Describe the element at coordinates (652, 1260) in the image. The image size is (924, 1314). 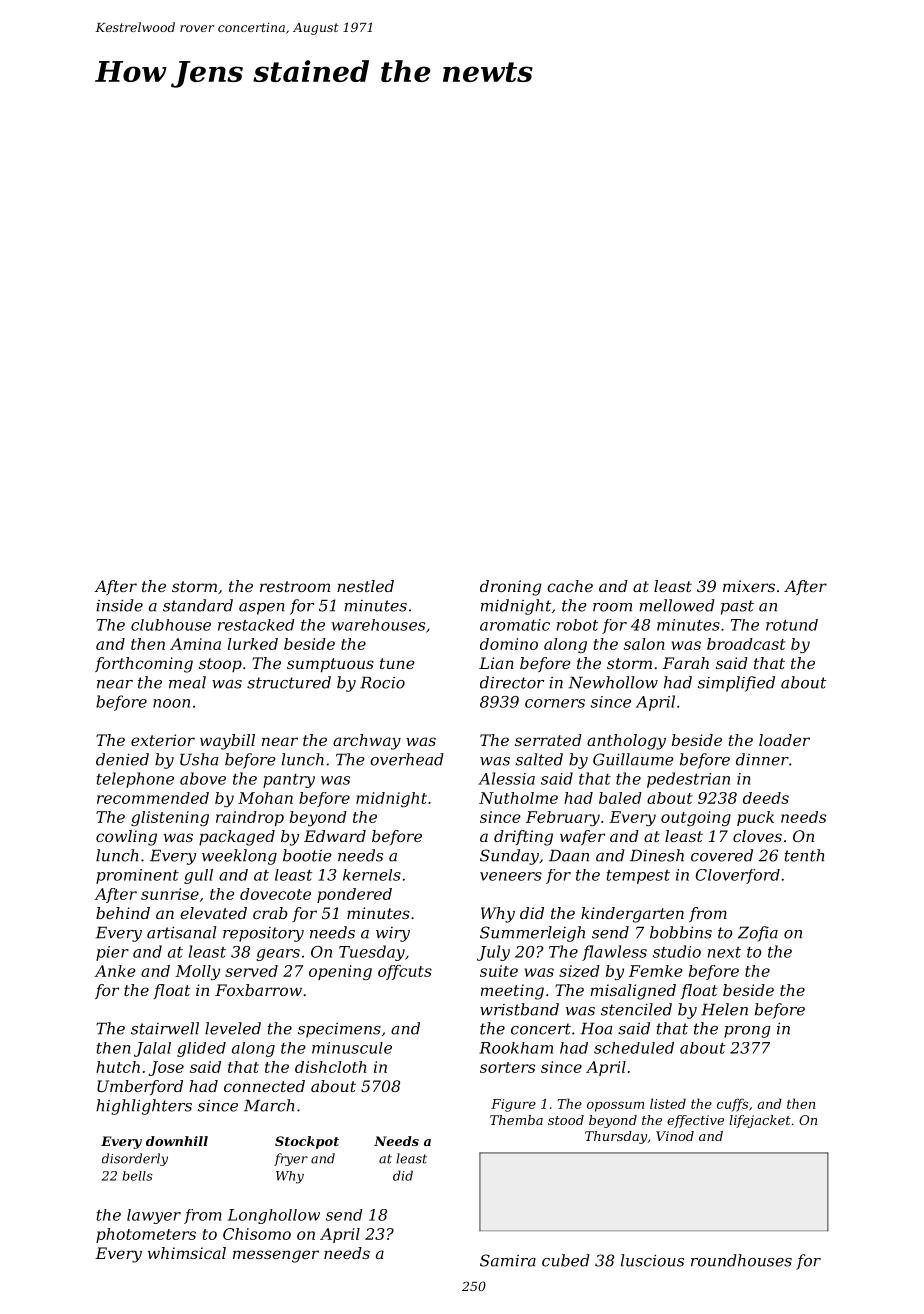
I see `luscious` at that location.
